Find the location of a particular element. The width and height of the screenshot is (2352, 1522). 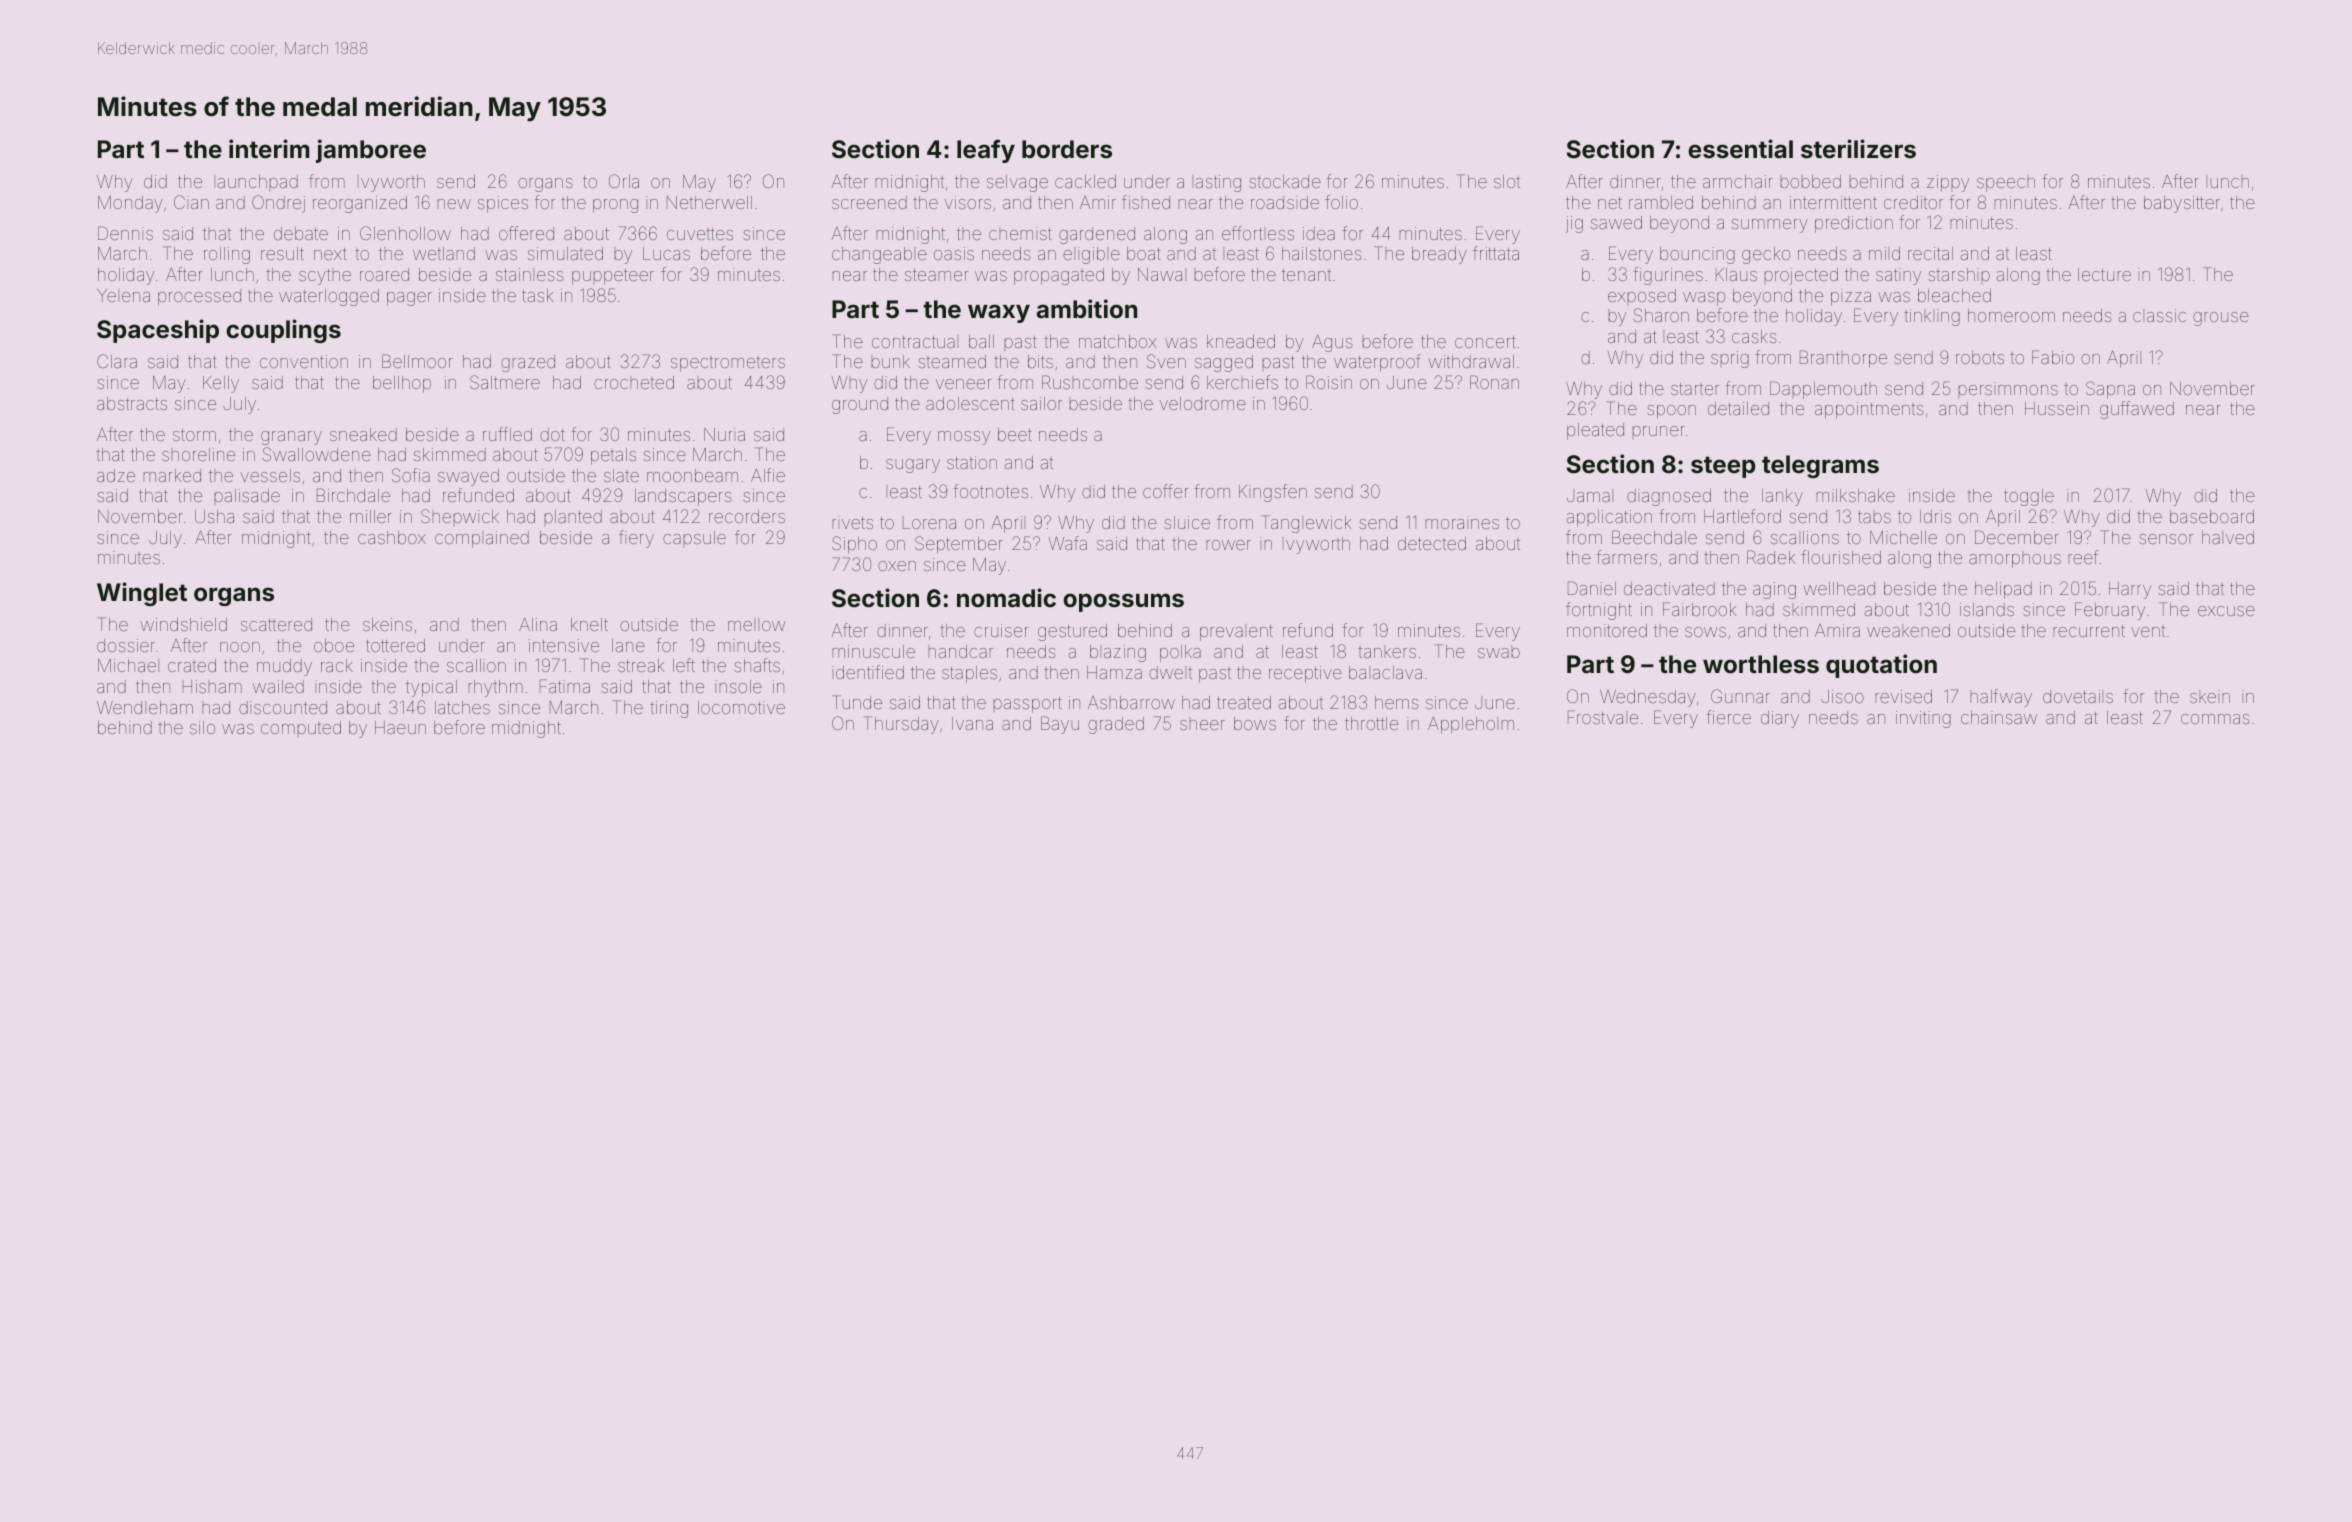

prevalent is located at coordinates (1236, 633).
